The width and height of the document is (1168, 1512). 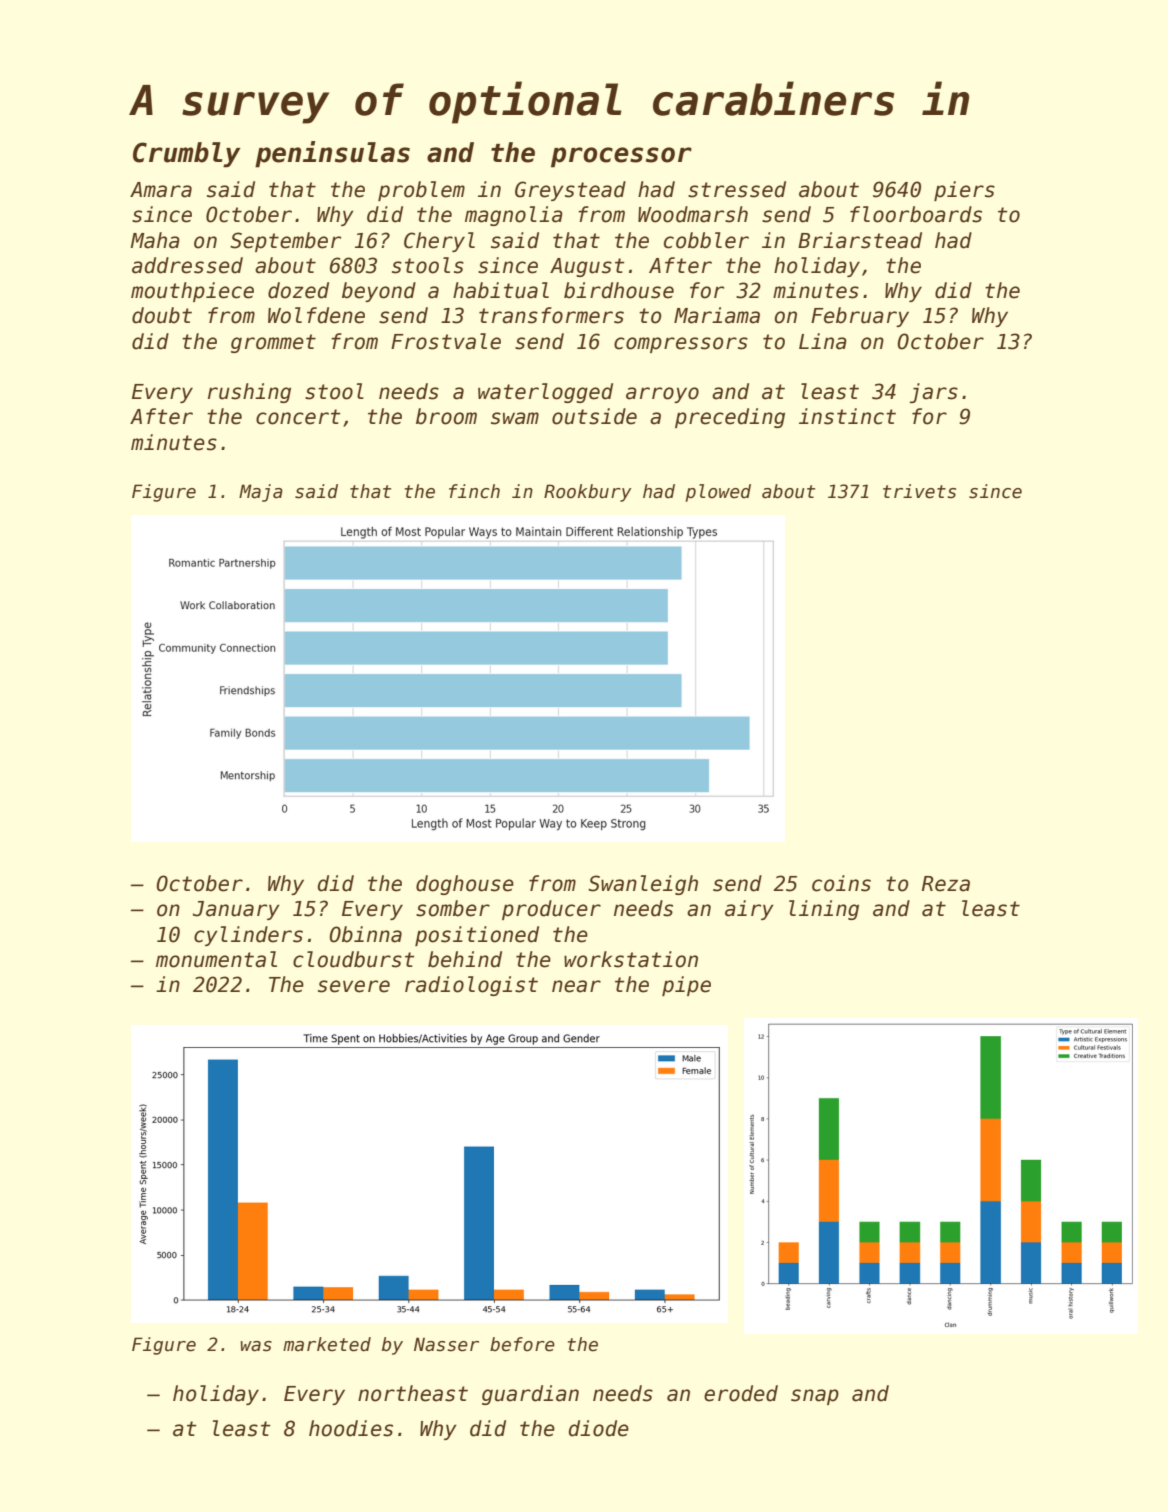 I want to click on finch, so click(x=474, y=491).
